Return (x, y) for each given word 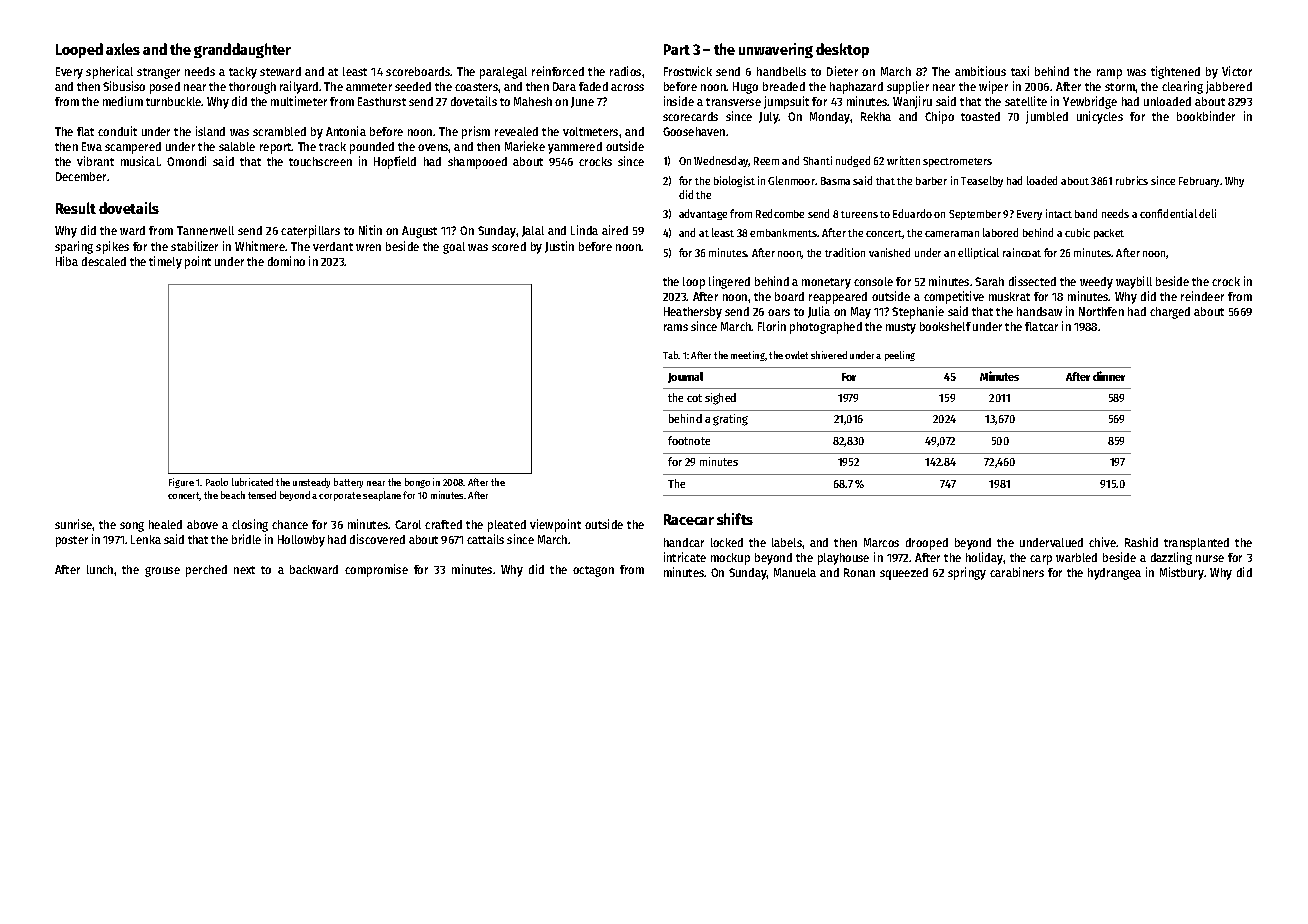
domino (286, 261)
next (244, 570)
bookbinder (1206, 116)
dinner (1109, 376)
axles (123, 49)
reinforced (558, 71)
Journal (685, 377)
